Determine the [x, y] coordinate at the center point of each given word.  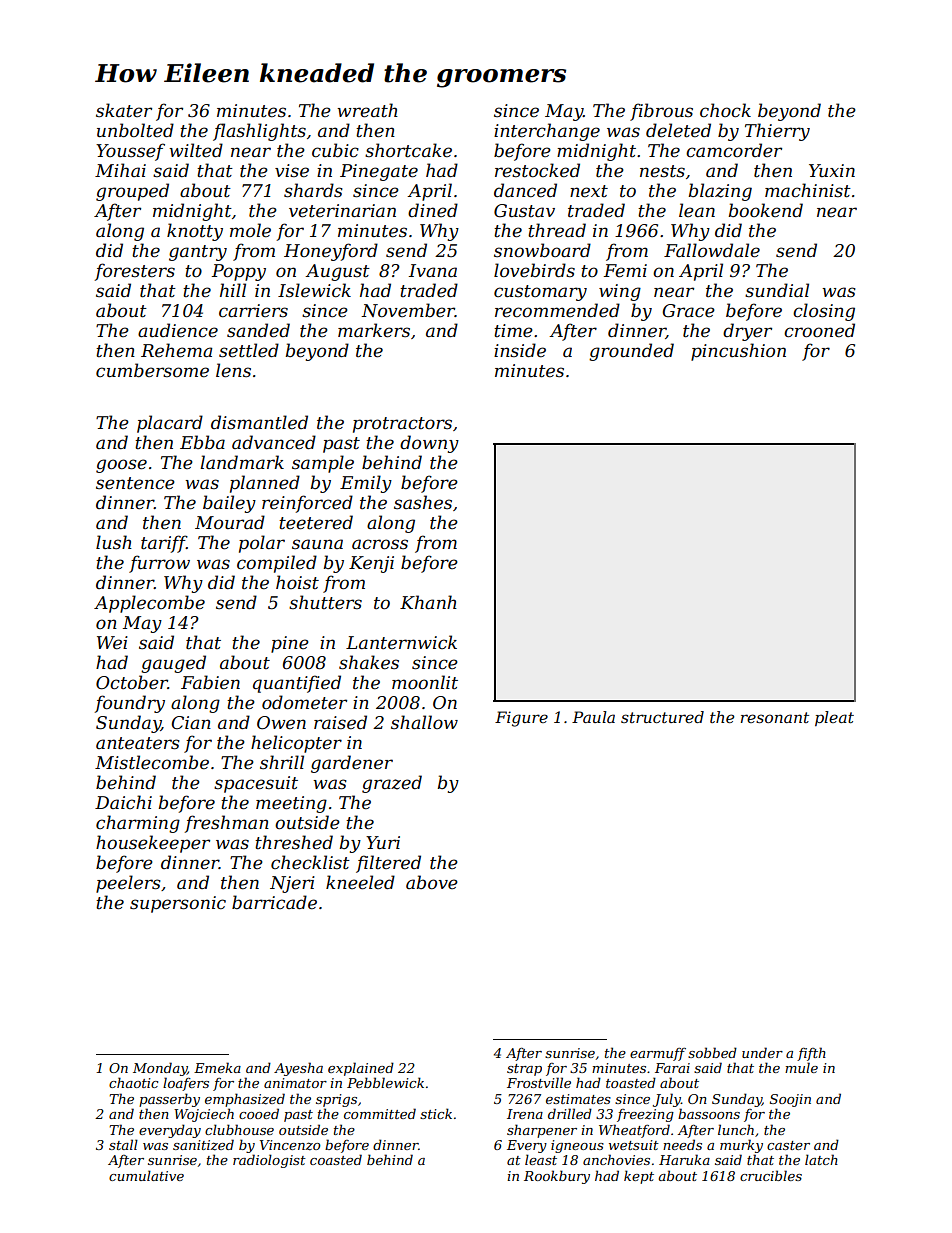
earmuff [658, 1054]
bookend [766, 210]
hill [233, 290]
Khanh [428, 602]
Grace [688, 311]
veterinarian [342, 211]
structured [662, 717]
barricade [274, 902]
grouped [132, 192]
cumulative [146, 1175]
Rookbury [557, 1177]
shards [313, 190]
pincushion [738, 352]
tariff [164, 544]
